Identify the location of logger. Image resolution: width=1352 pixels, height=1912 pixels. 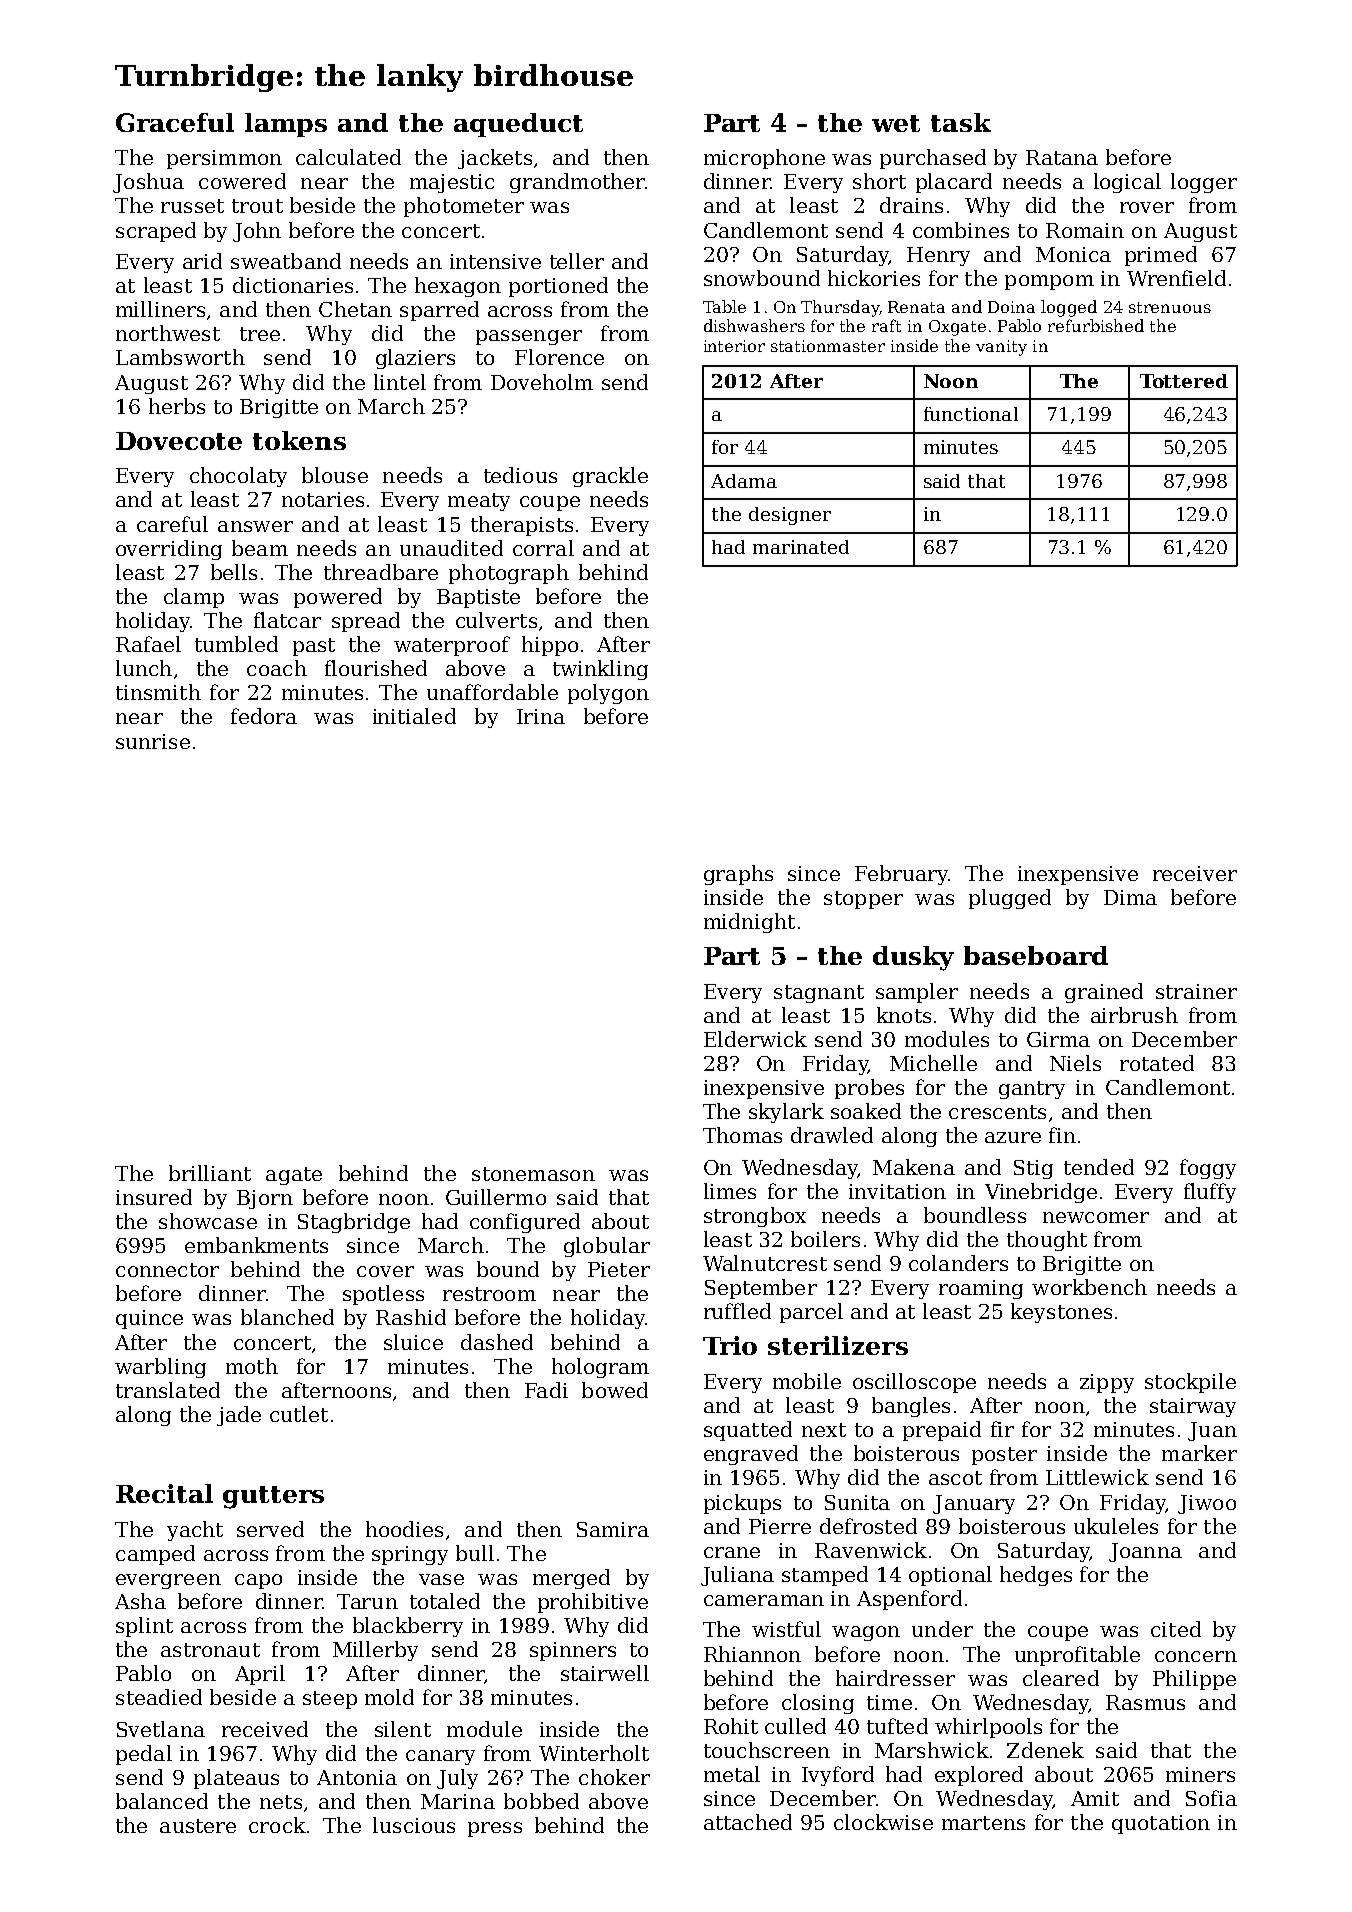
(1204, 183).
